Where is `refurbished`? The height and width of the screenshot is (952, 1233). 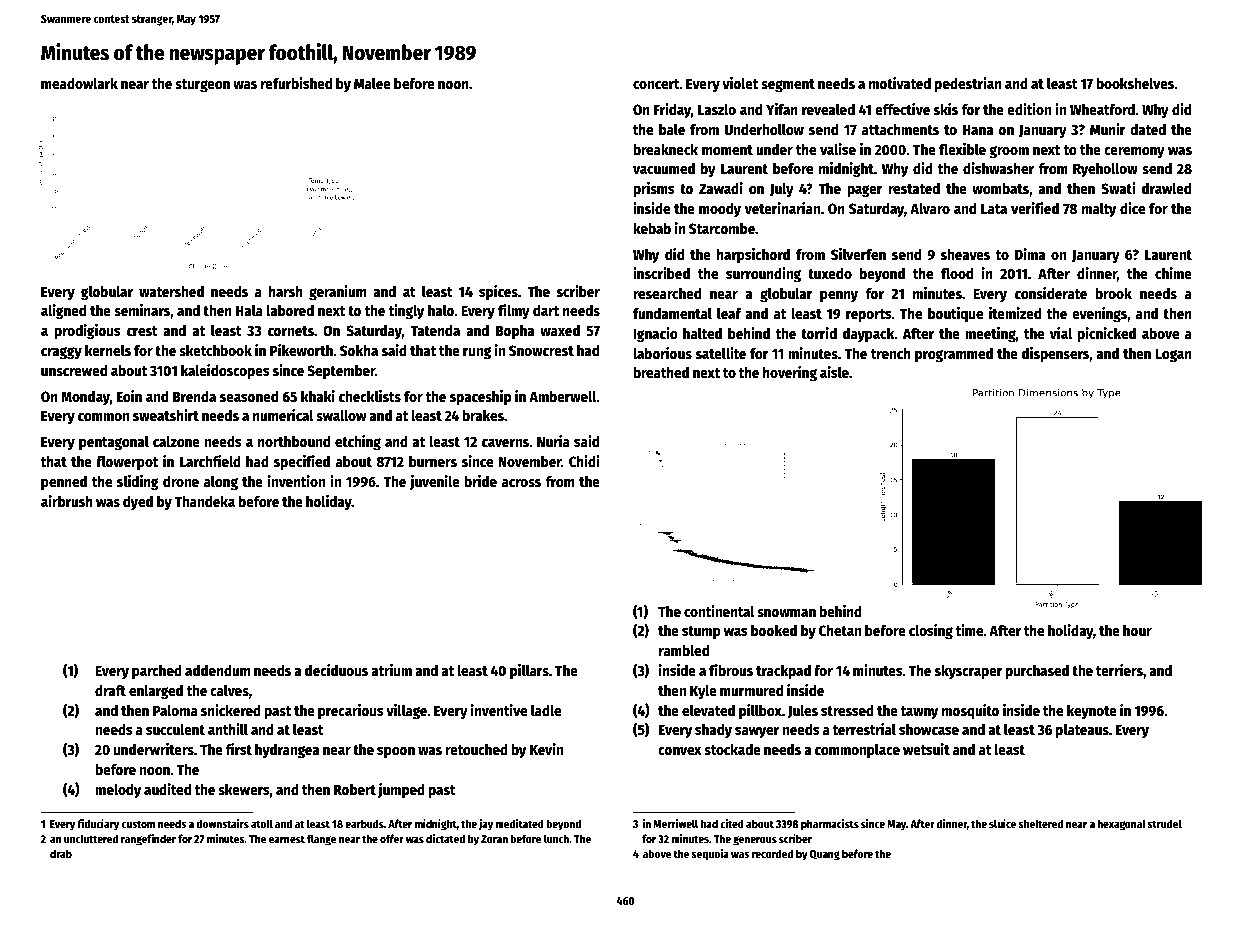 refurbished is located at coordinates (296, 83).
